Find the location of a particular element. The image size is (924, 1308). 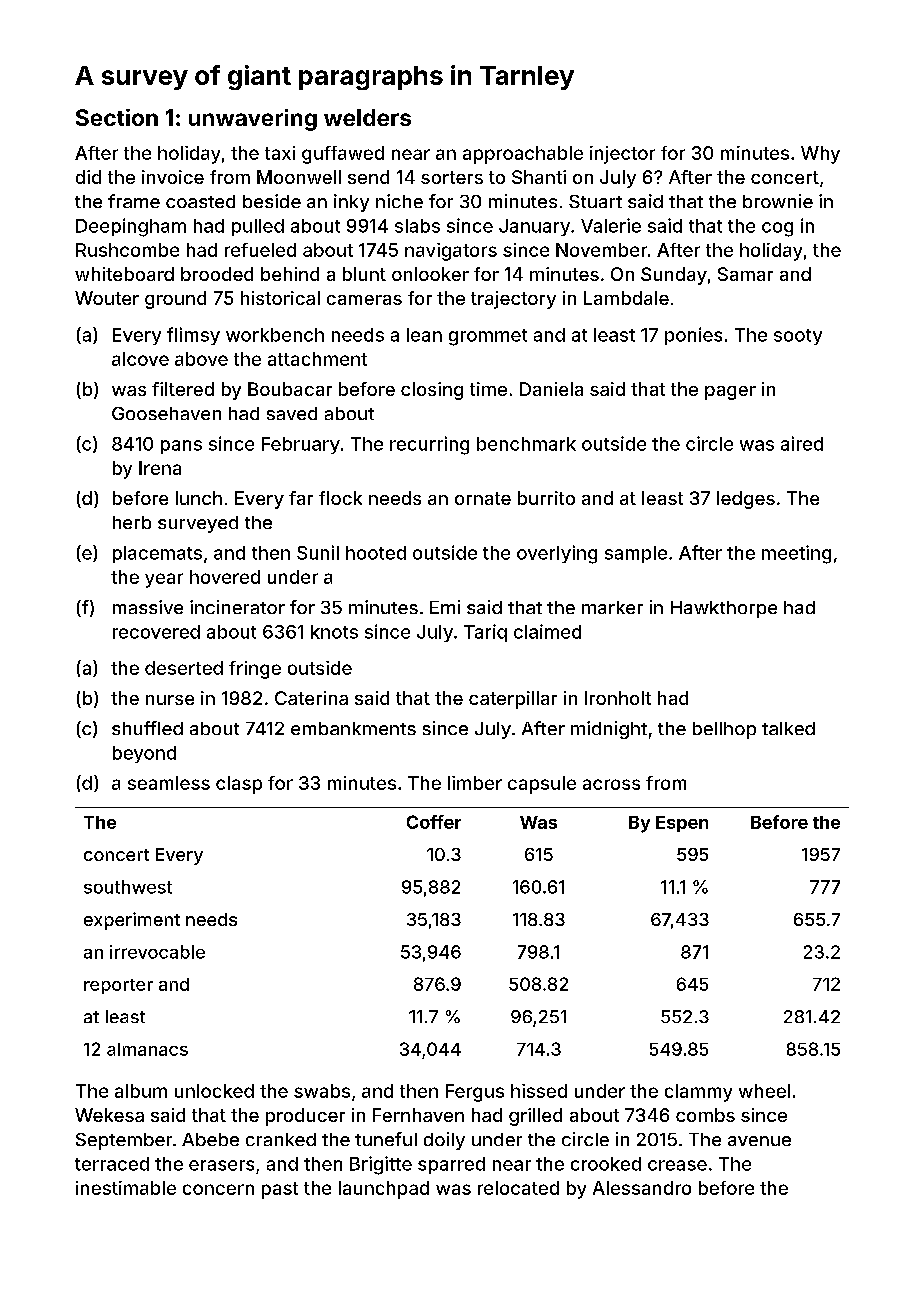

almanacs is located at coordinates (147, 1049).
